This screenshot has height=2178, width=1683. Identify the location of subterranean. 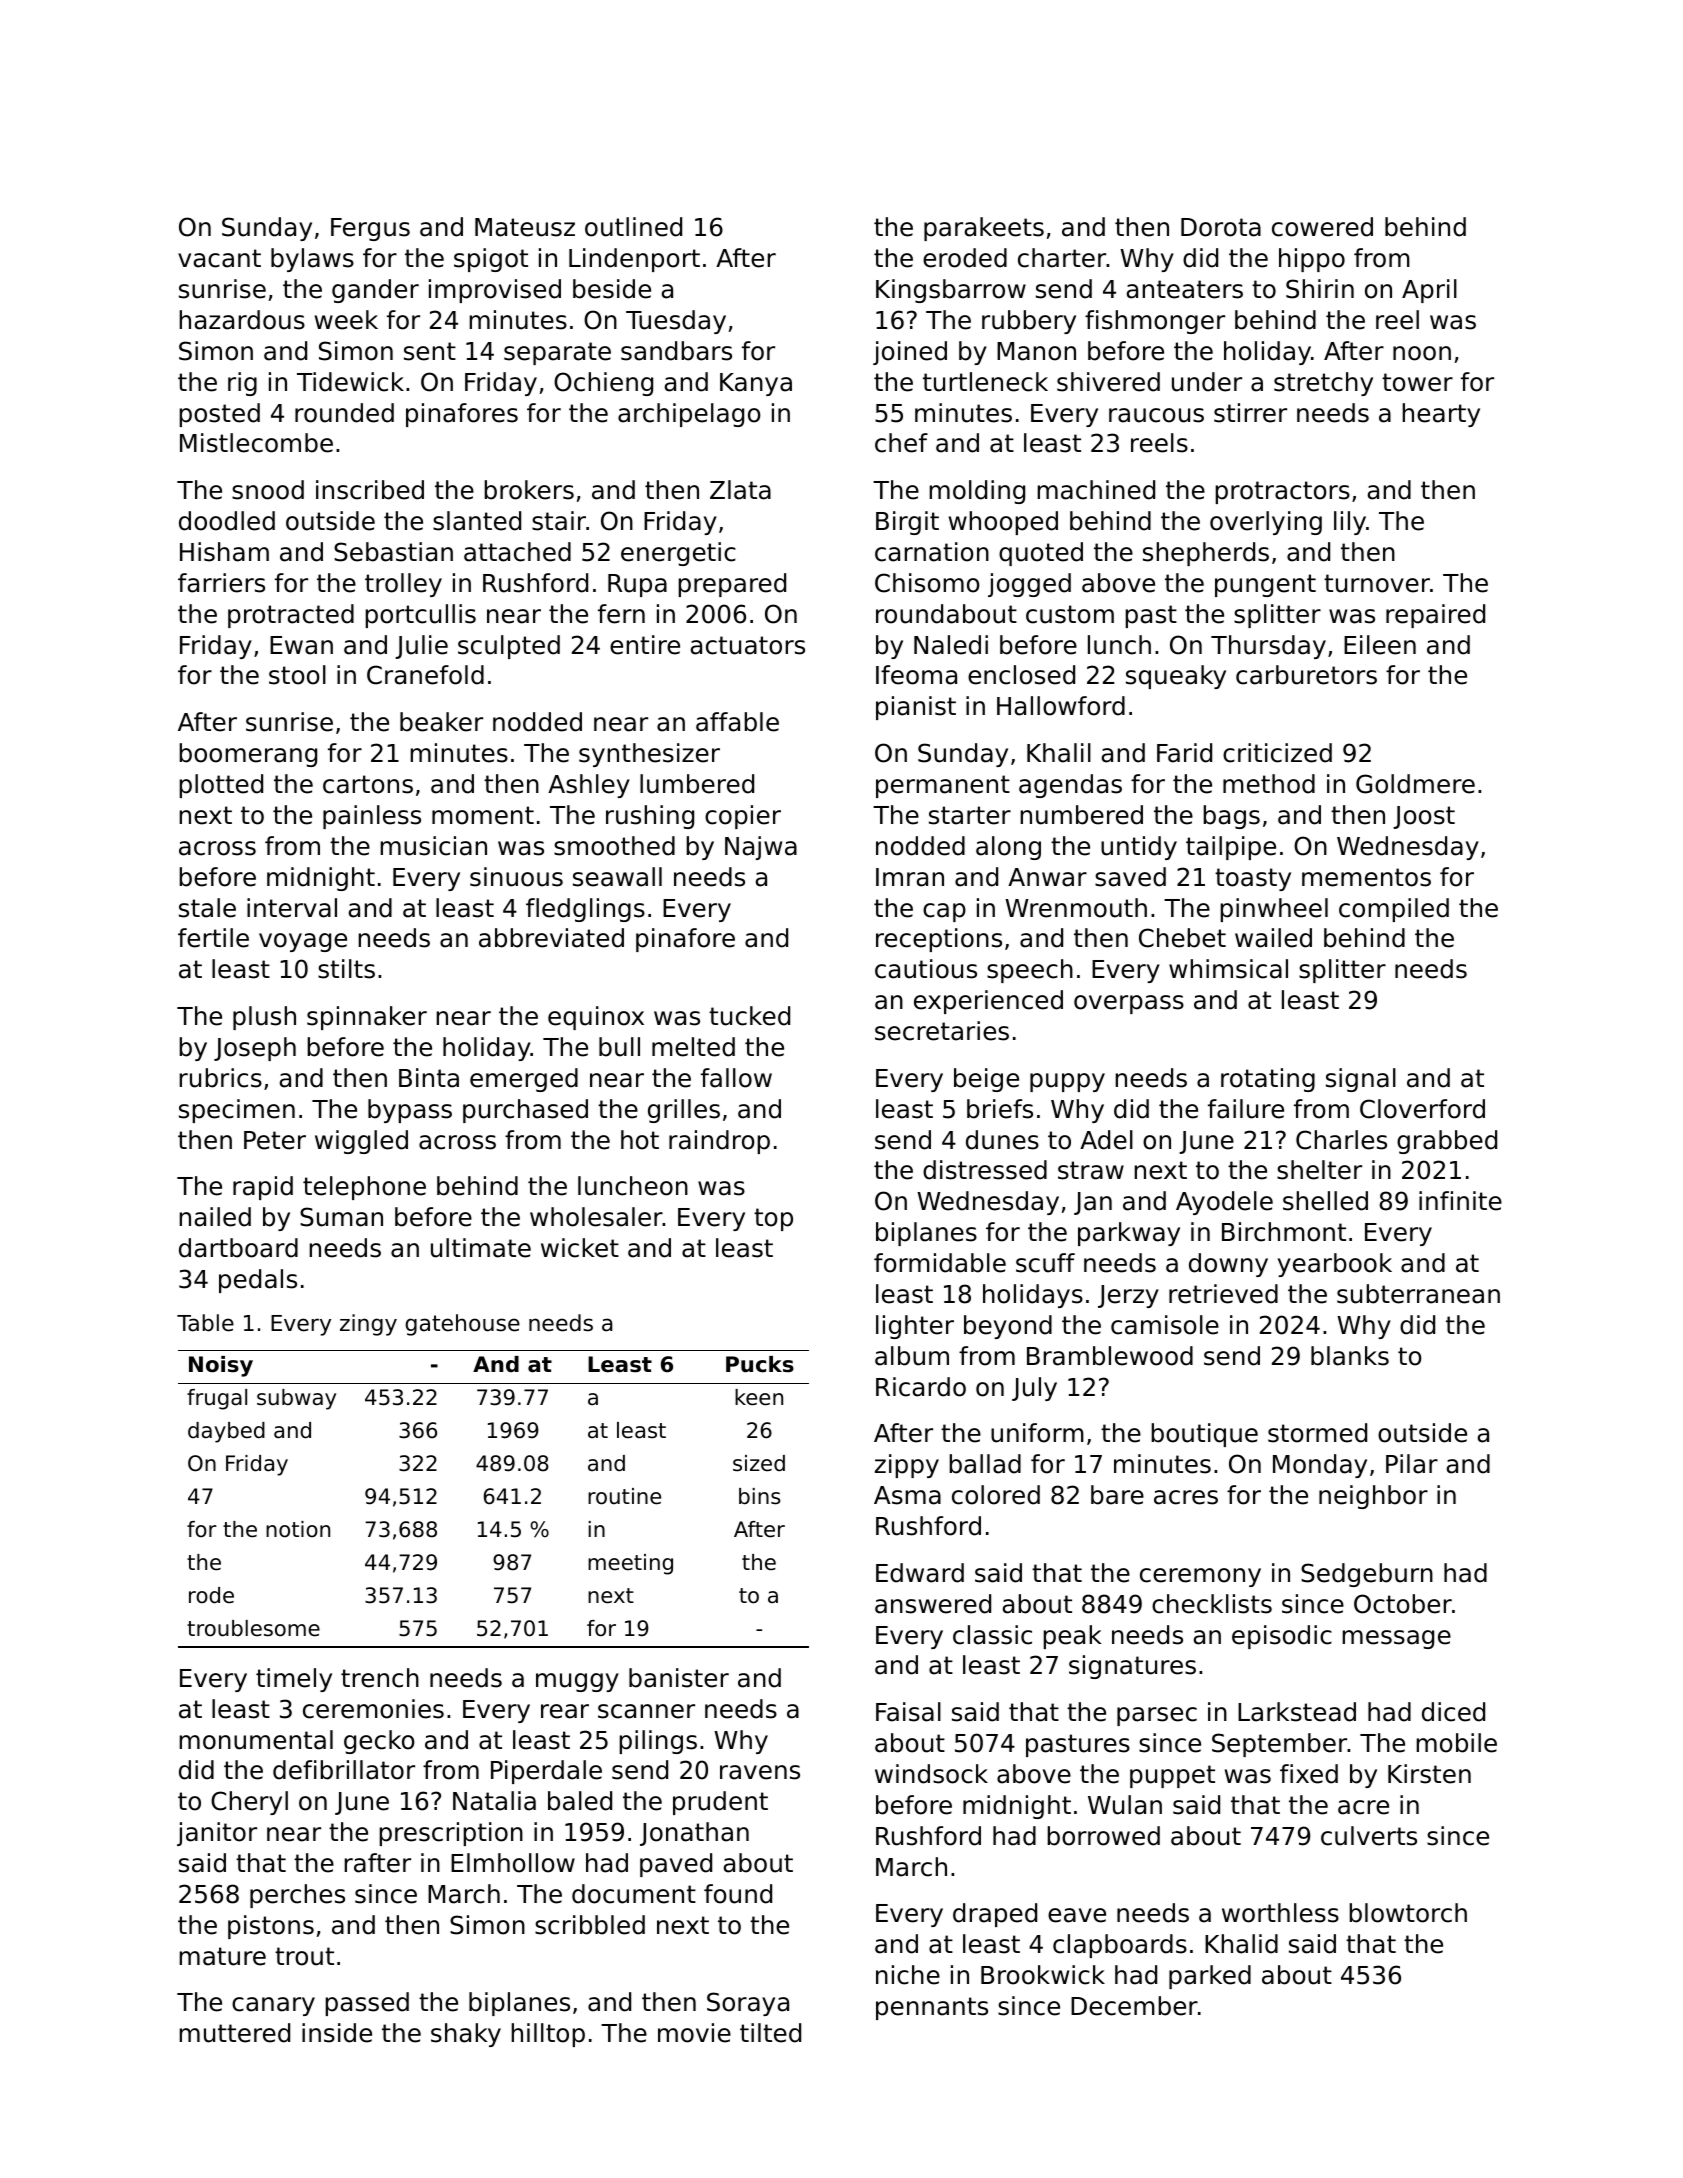
(1418, 1294).
